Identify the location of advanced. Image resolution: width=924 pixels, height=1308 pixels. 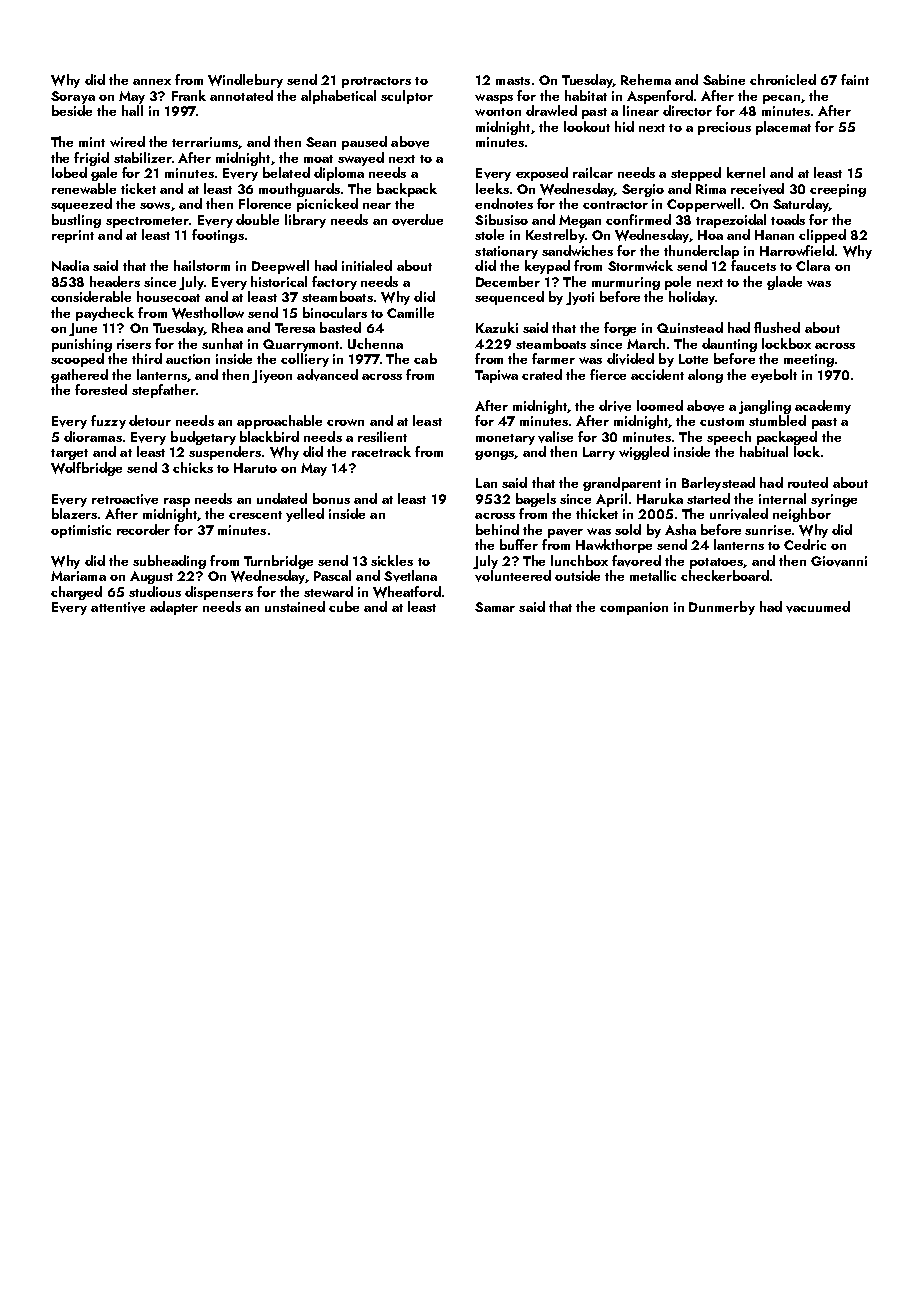
(327, 375).
